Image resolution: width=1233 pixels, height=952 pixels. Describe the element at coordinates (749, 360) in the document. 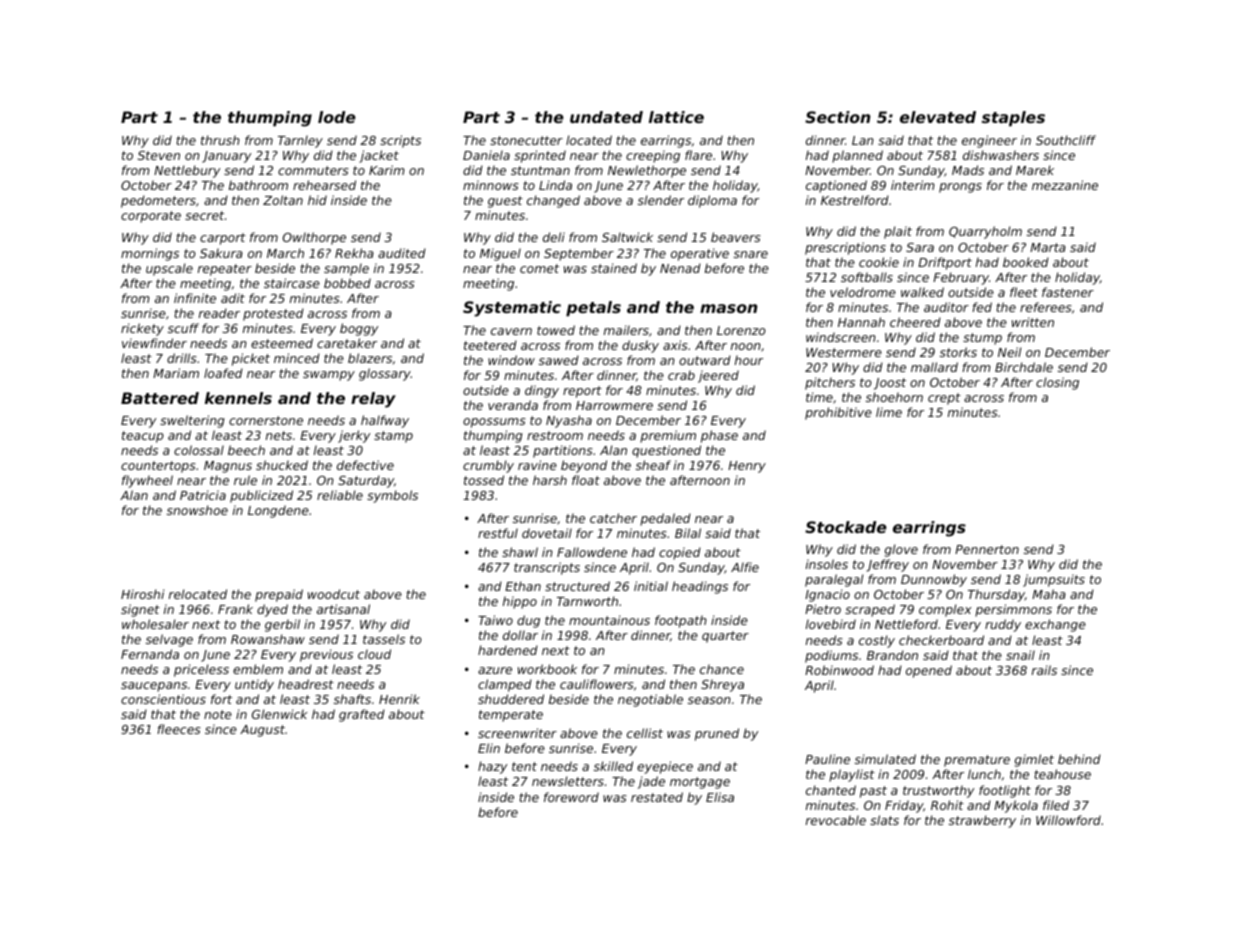

I see `hour` at that location.
